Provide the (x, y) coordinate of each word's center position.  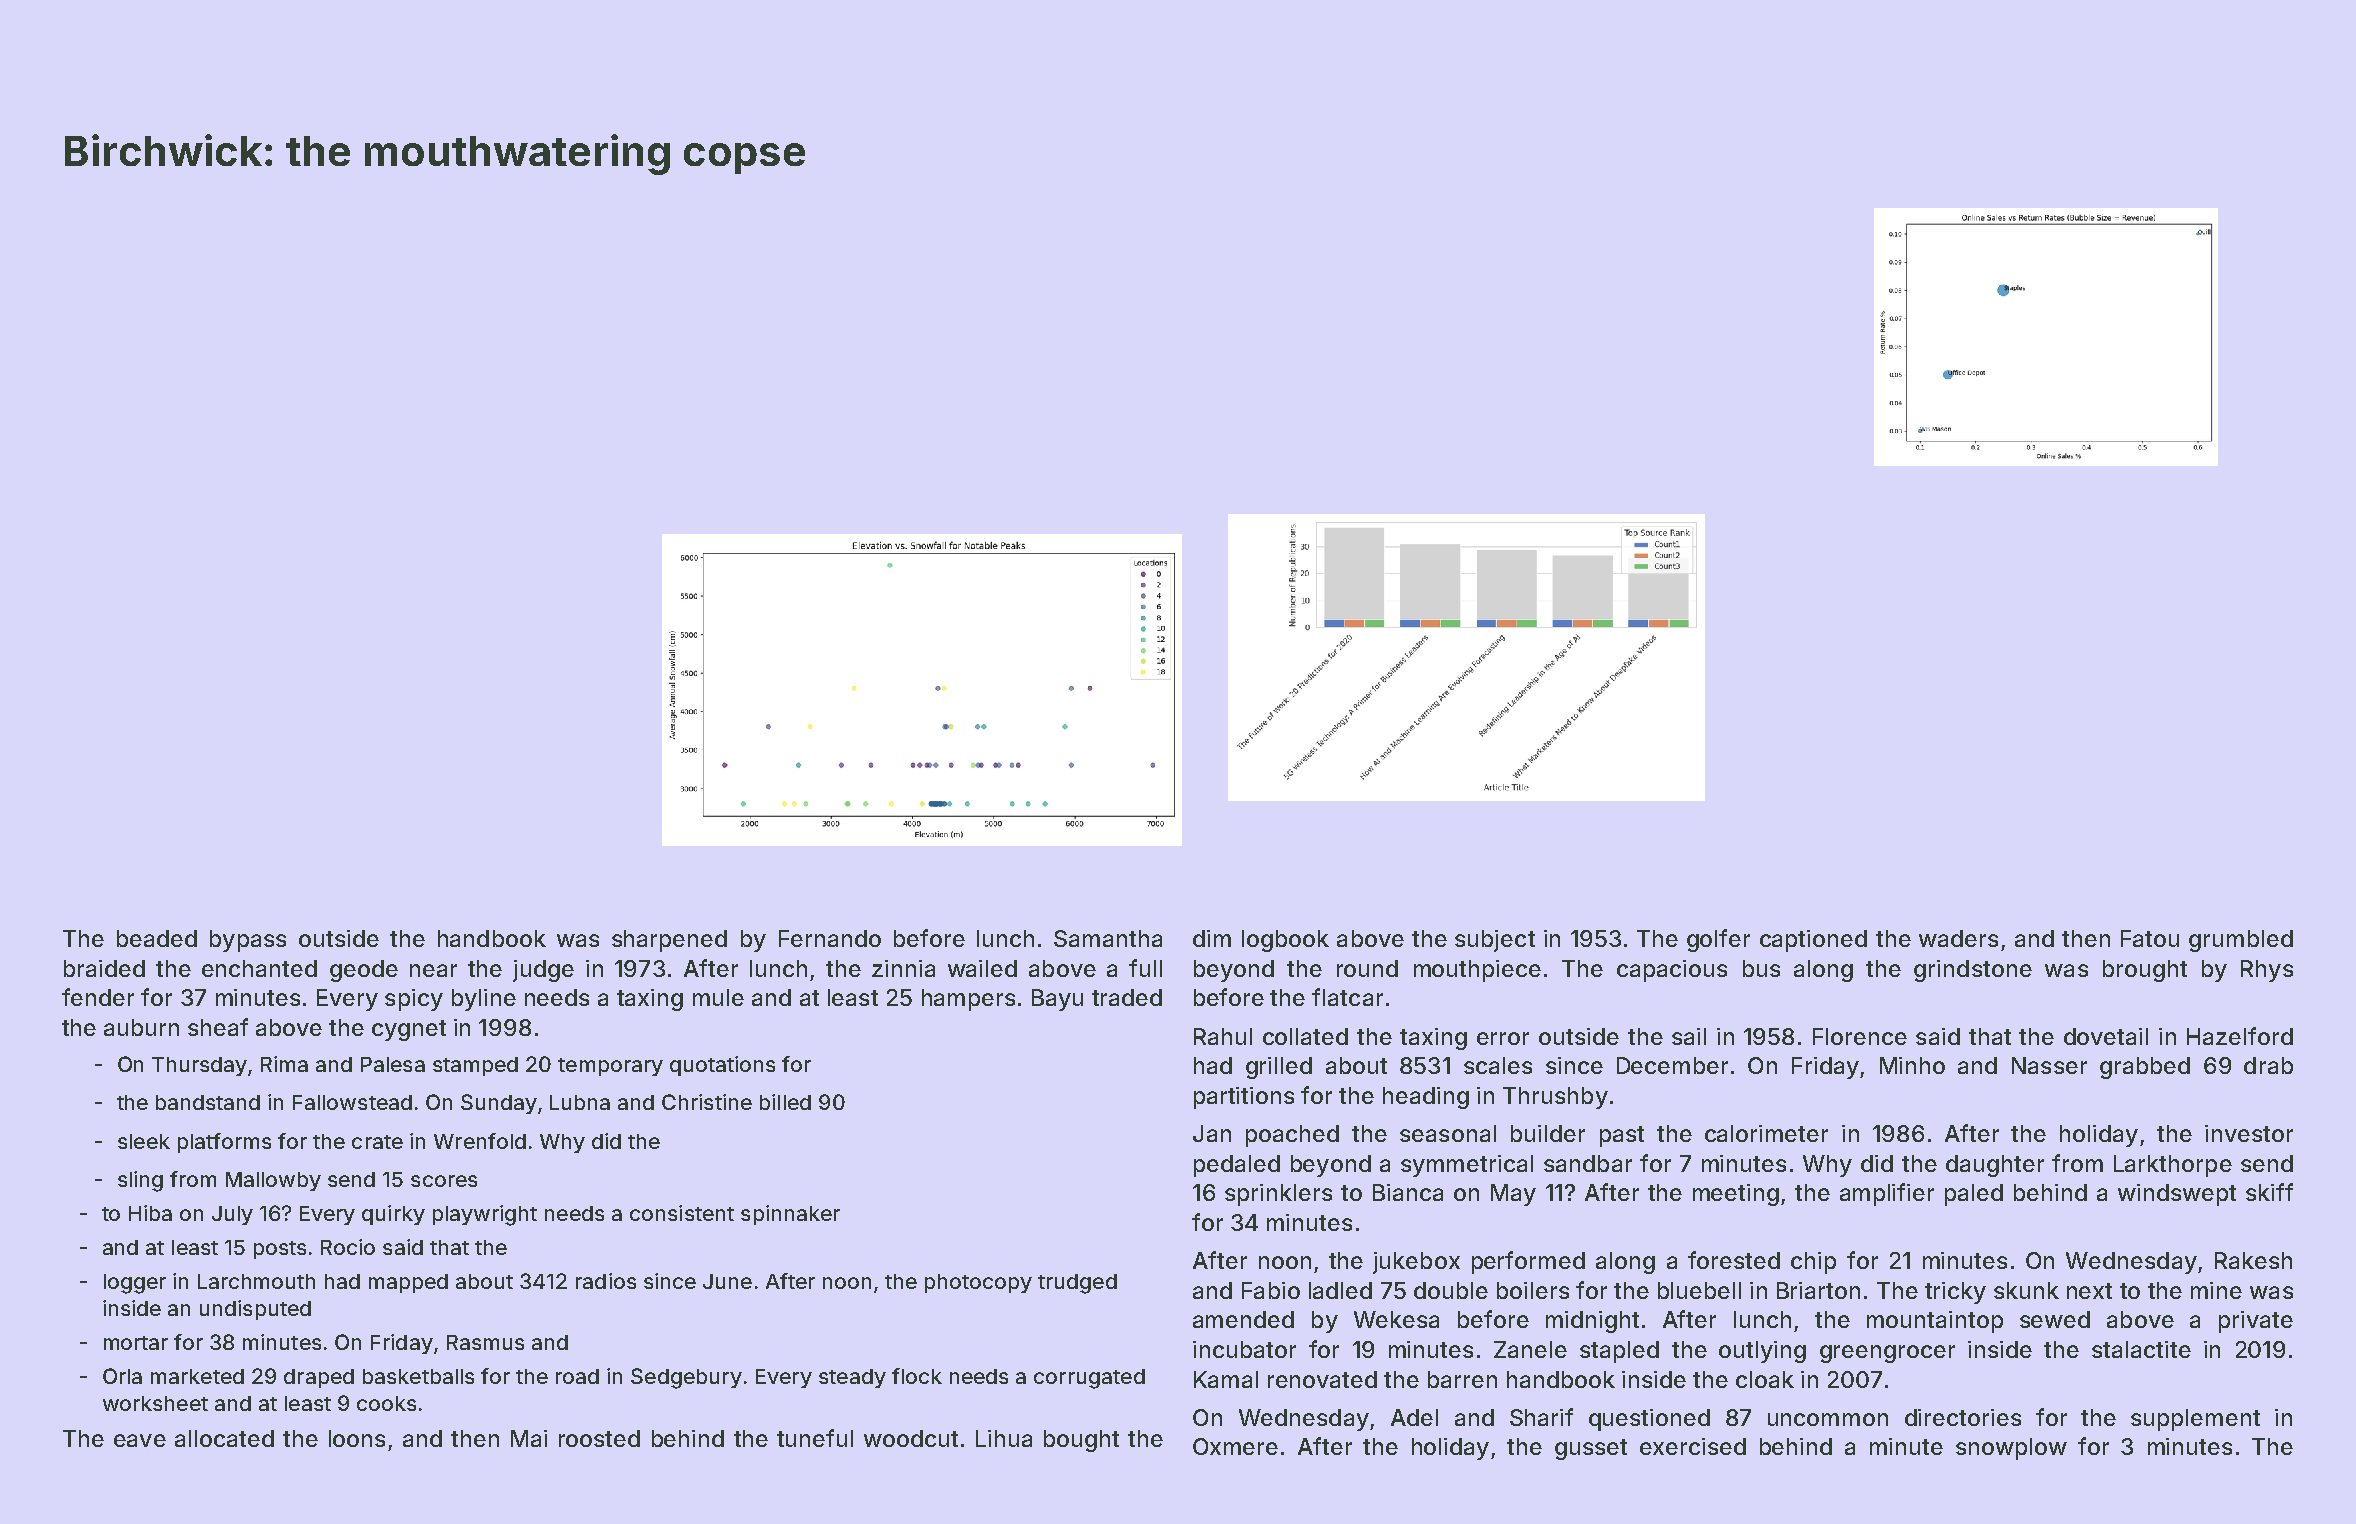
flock (917, 1376)
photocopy (978, 1283)
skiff (2269, 1192)
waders (1958, 938)
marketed (197, 1376)
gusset (1591, 1449)
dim (1212, 938)
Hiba (150, 1213)
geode (364, 971)
